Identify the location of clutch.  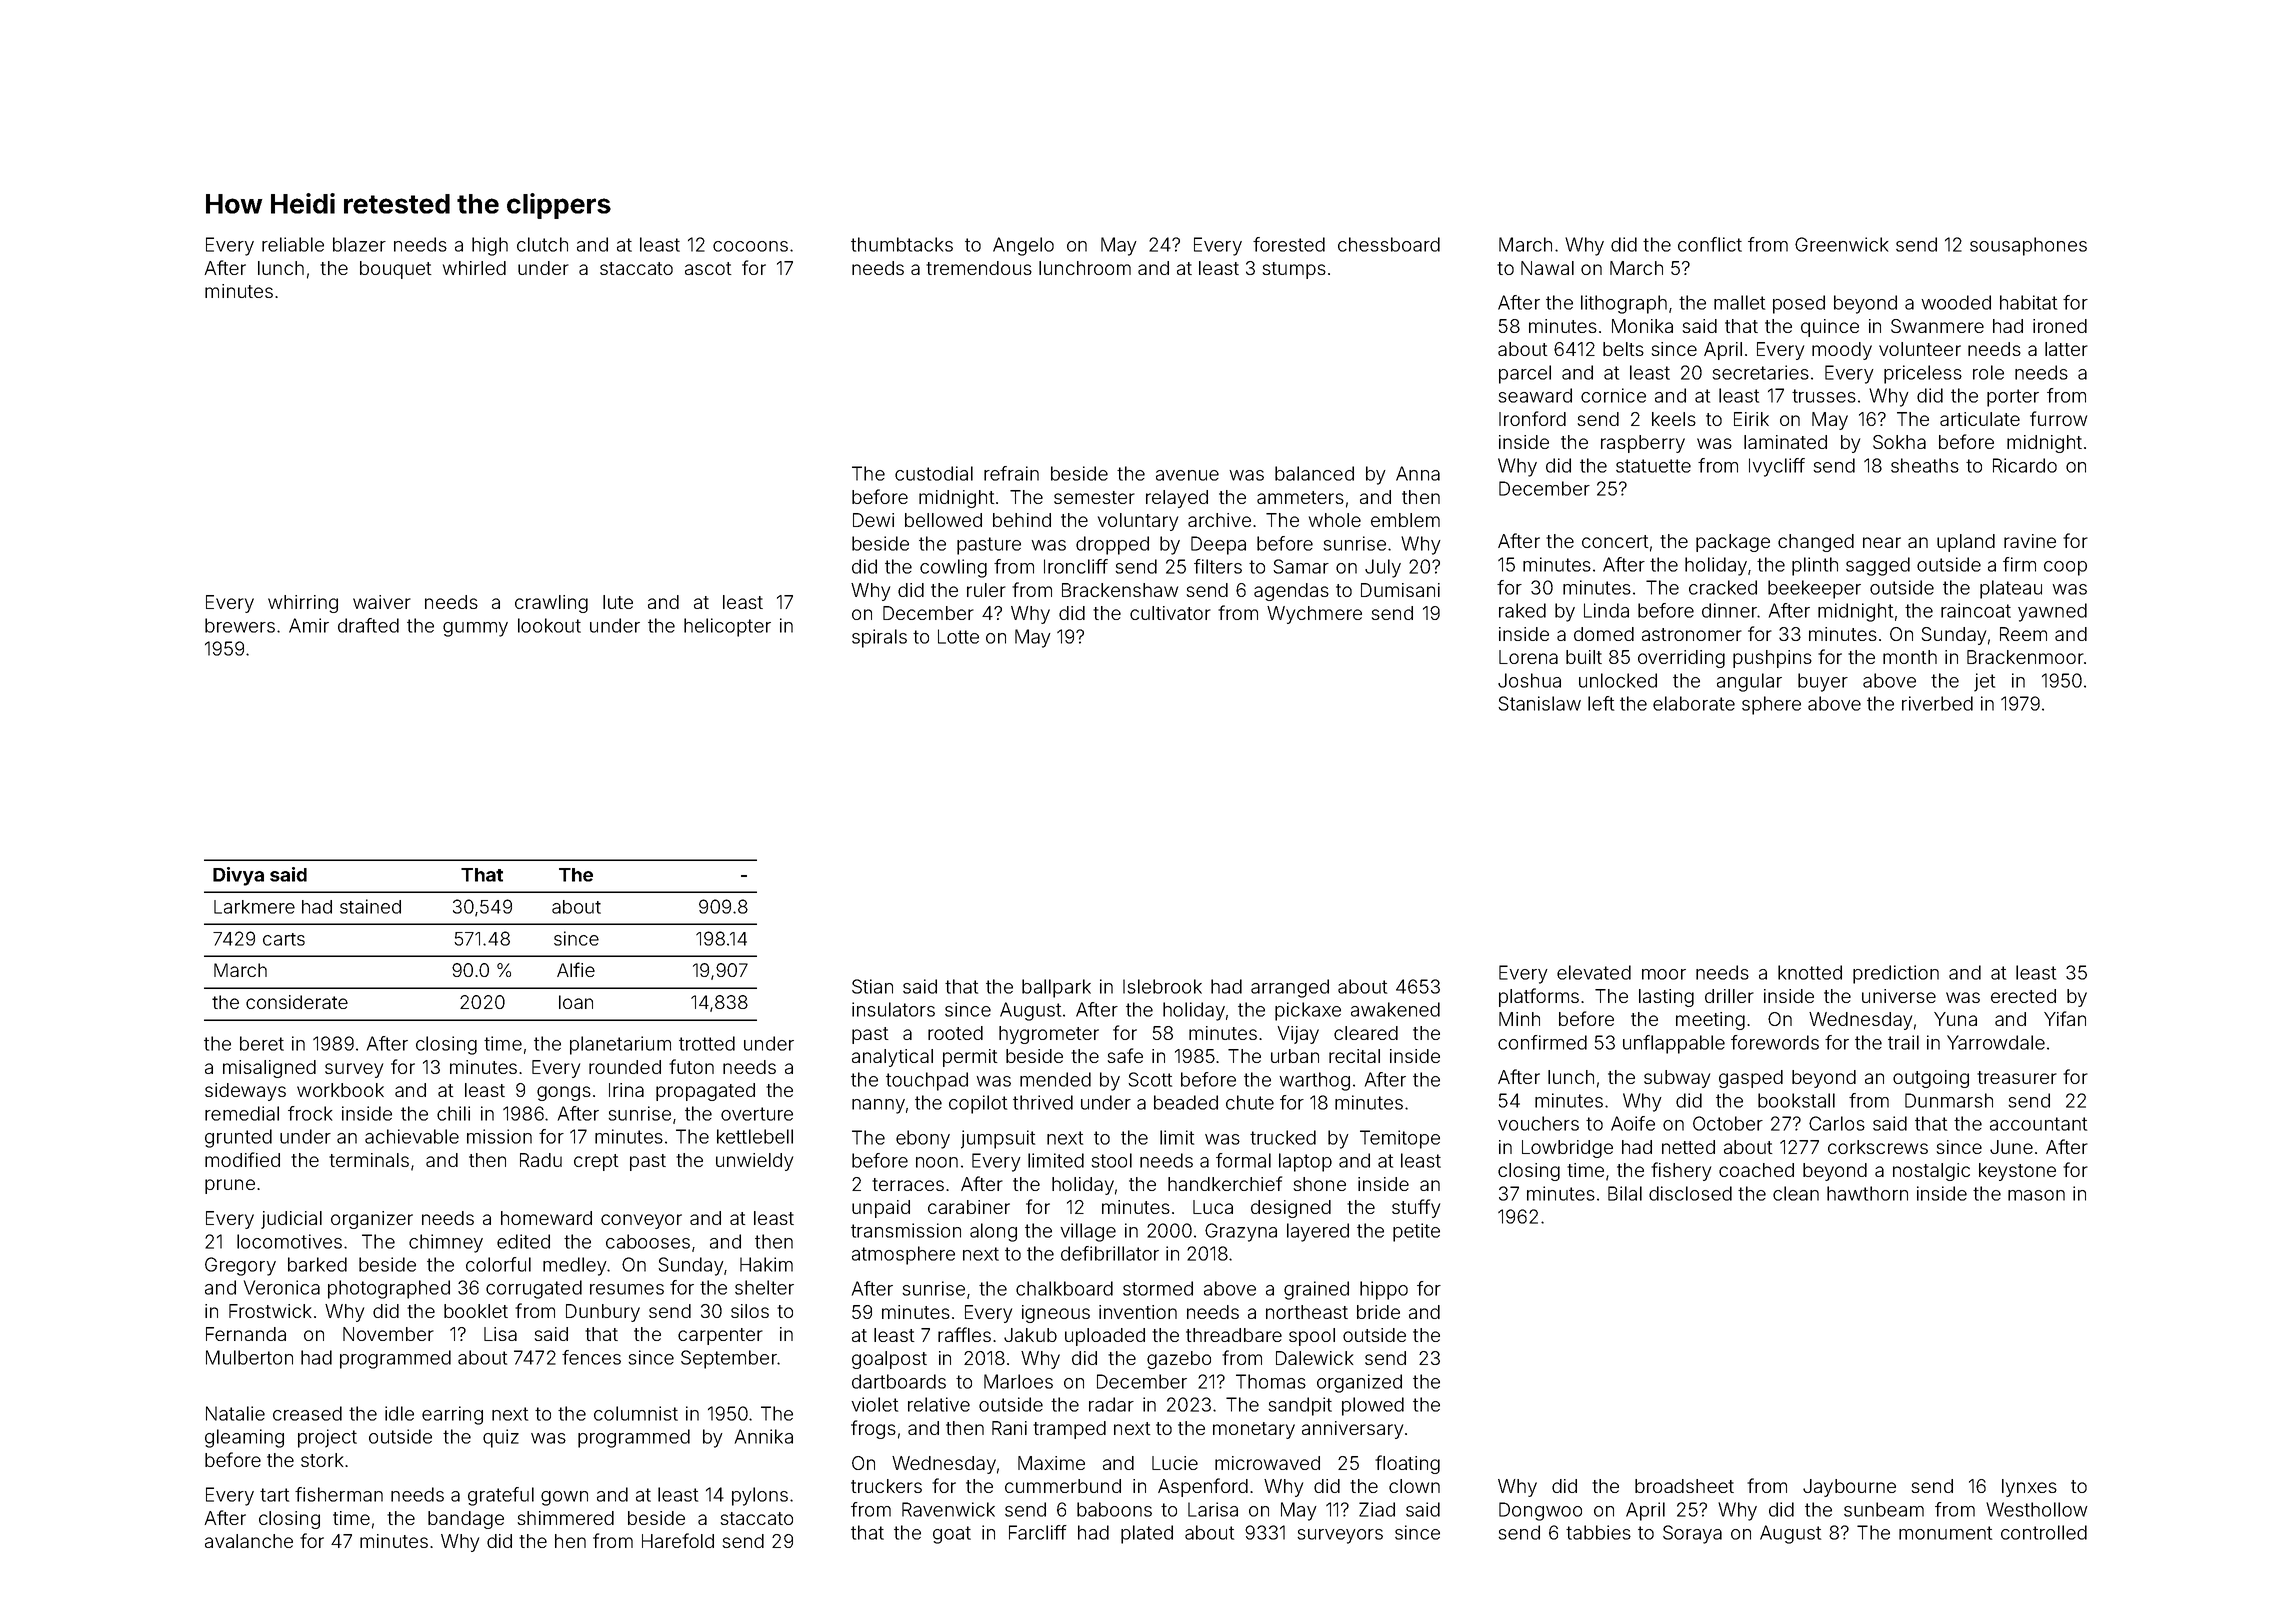
(542, 244).
